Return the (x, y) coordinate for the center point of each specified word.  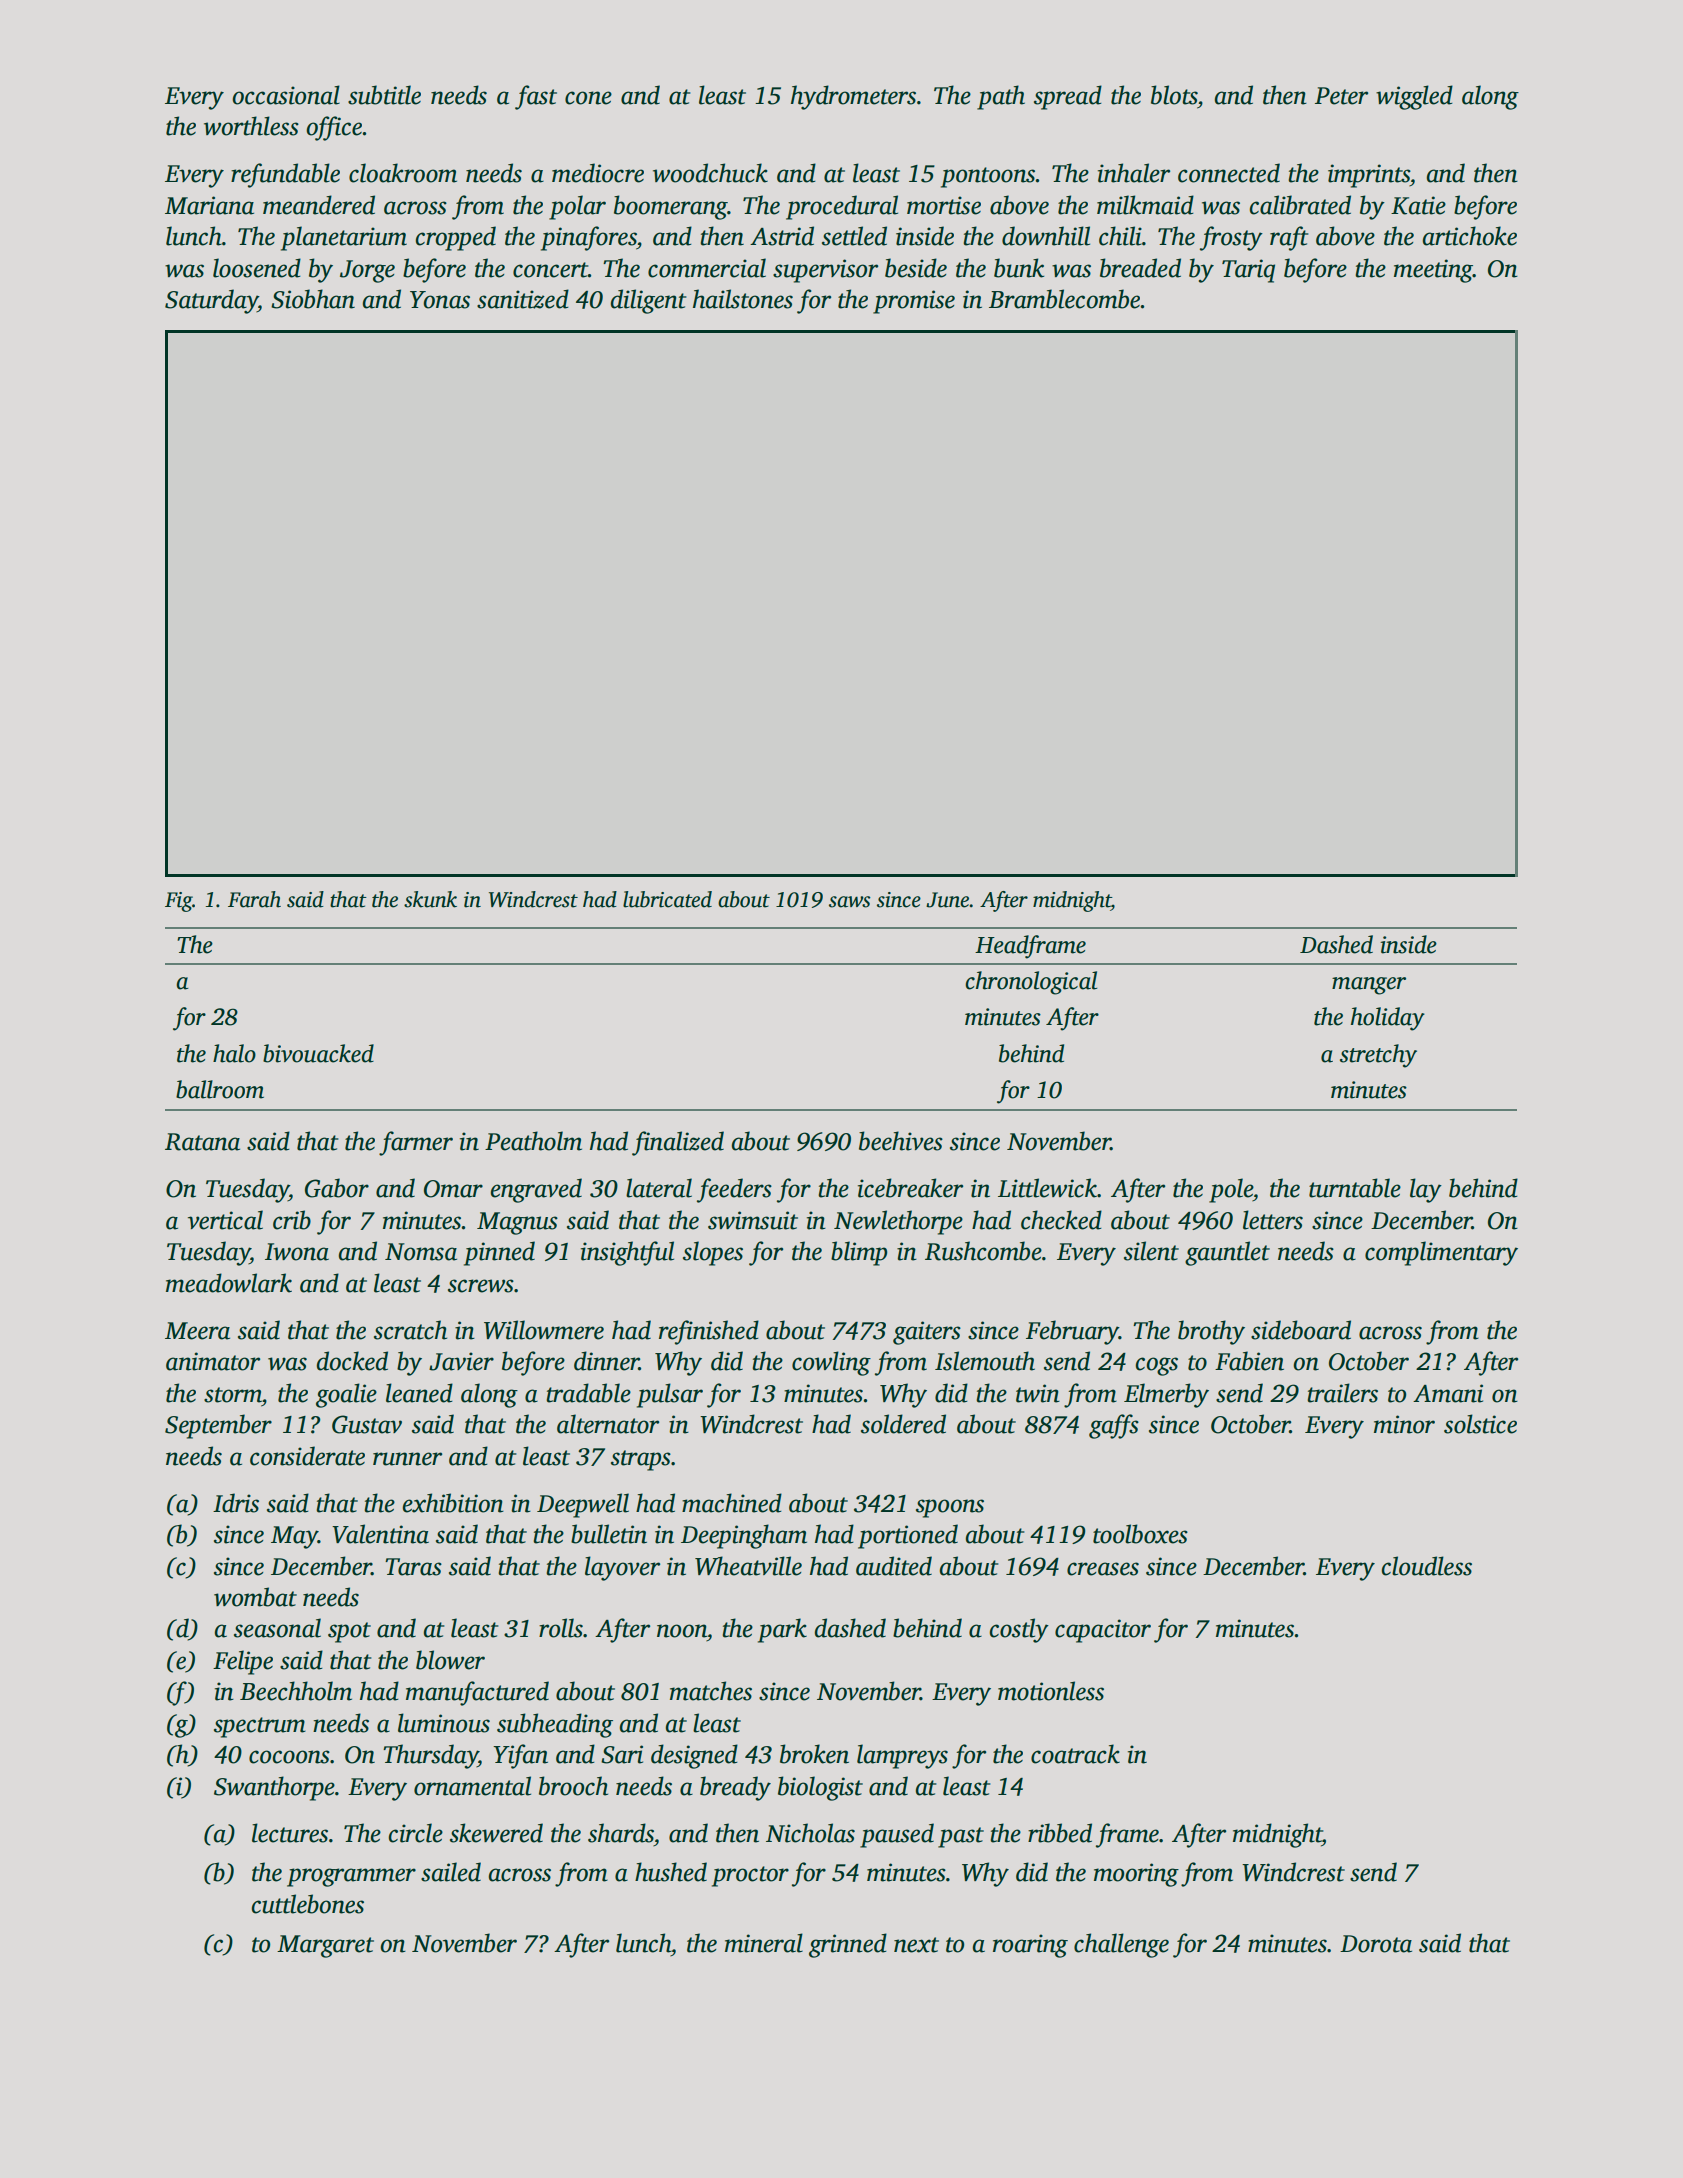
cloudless (1427, 1566)
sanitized (523, 299)
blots (1174, 95)
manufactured (477, 1693)
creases (1103, 1569)
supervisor (825, 271)
